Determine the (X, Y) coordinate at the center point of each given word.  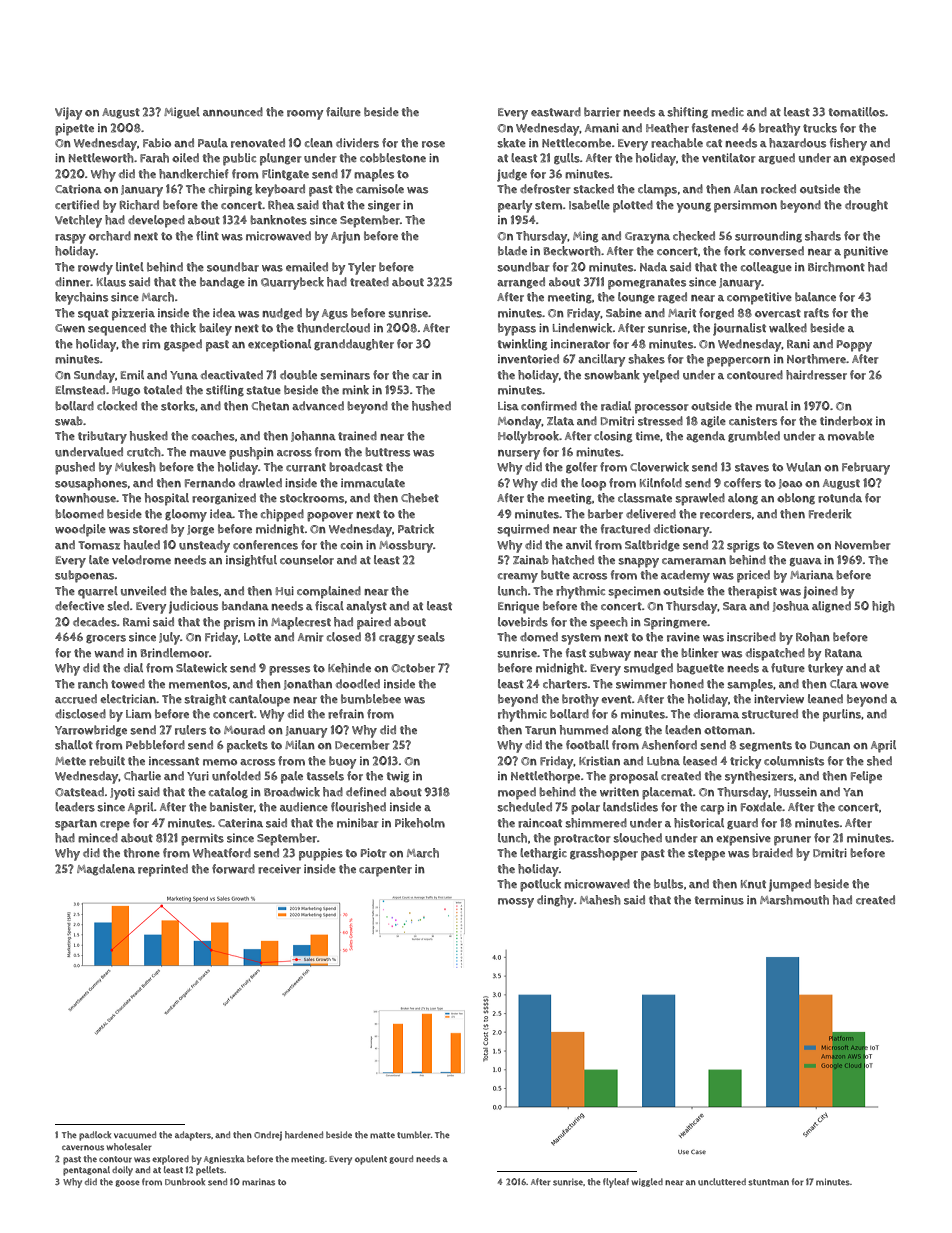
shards (823, 236)
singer (384, 206)
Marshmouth (794, 900)
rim (151, 344)
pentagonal (86, 1171)
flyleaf (616, 1183)
